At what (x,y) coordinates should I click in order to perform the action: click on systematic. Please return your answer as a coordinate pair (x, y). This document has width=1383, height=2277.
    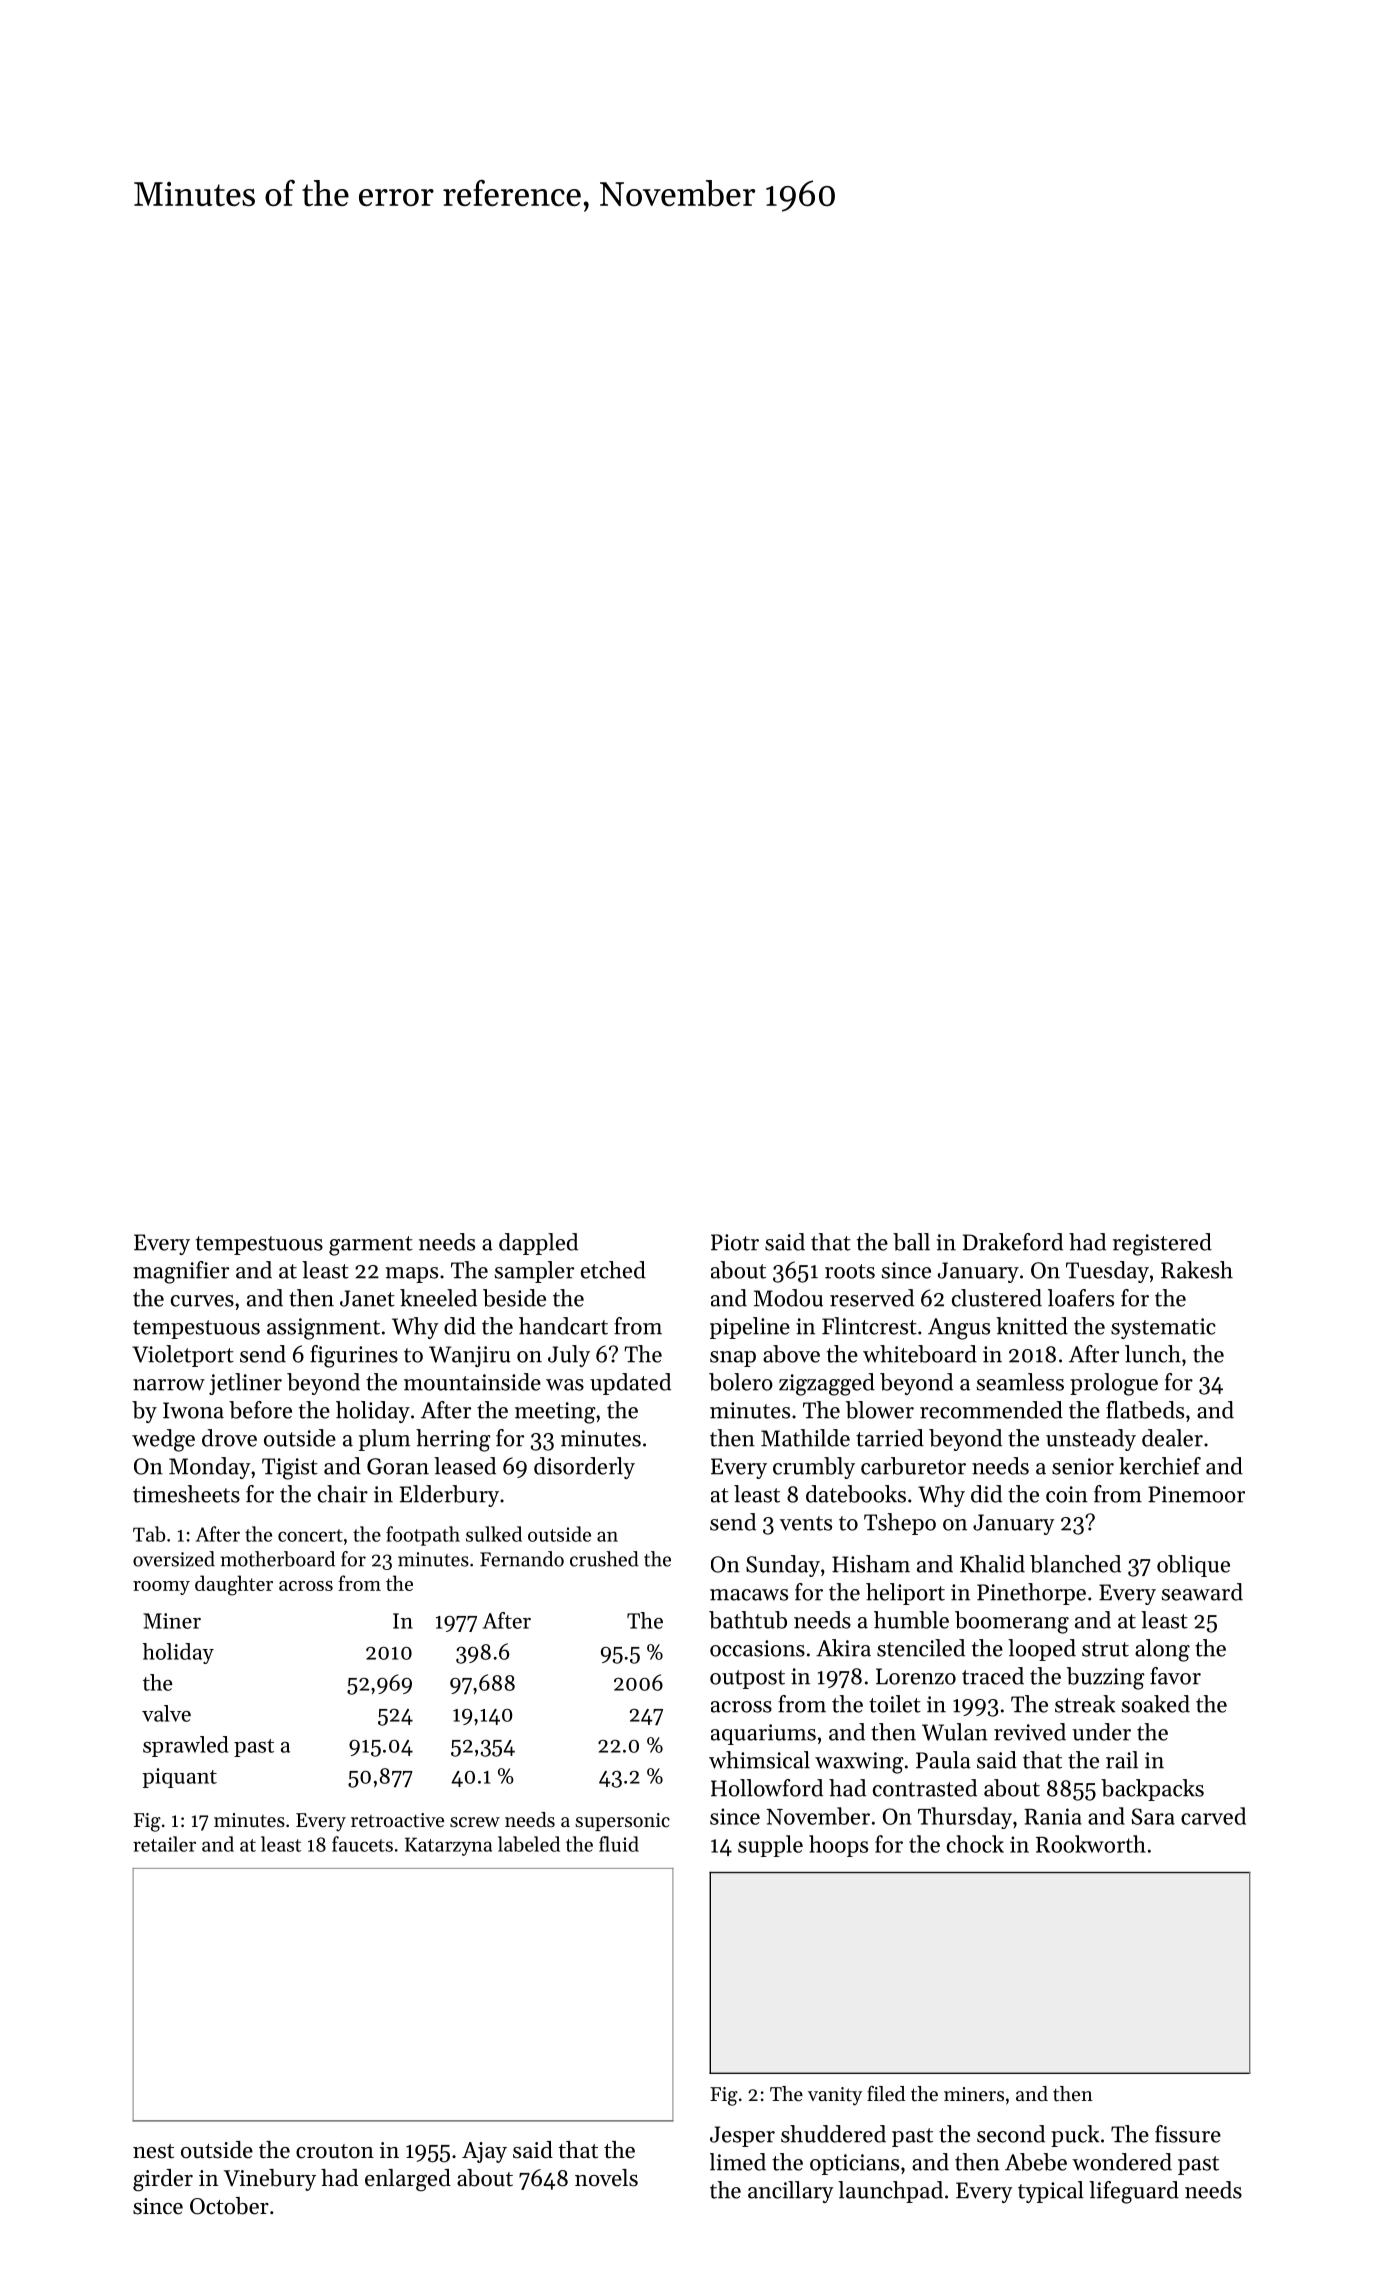
    Looking at the image, I should click on (1163, 1328).
